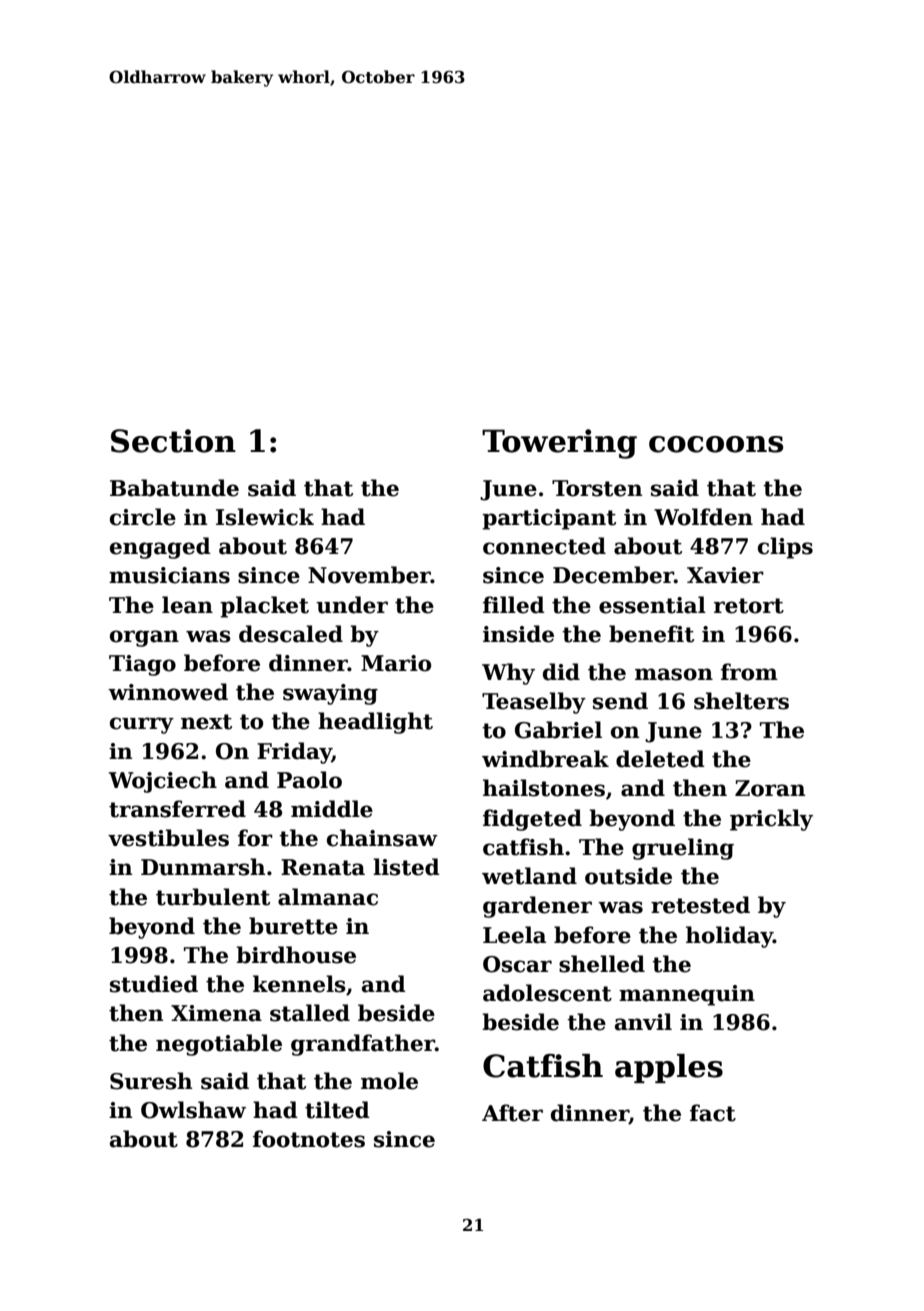 This page has width=924, height=1311. Describe the element at coordinates (559, 444) in the page. I see `Towering` at that location.
